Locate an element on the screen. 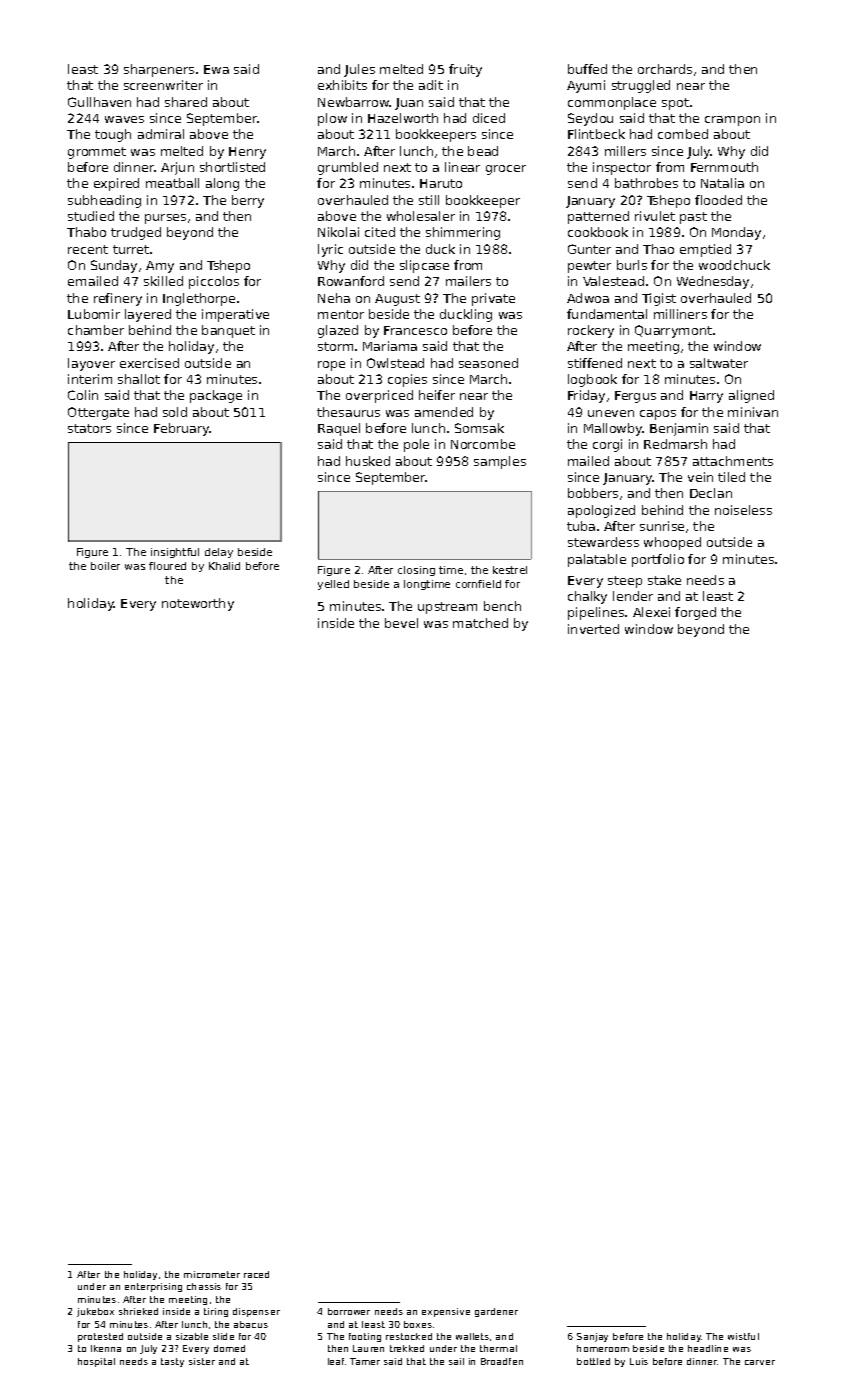 This screenshot has height=1400, width=849. raced is located at coordinates (256, 1274).
